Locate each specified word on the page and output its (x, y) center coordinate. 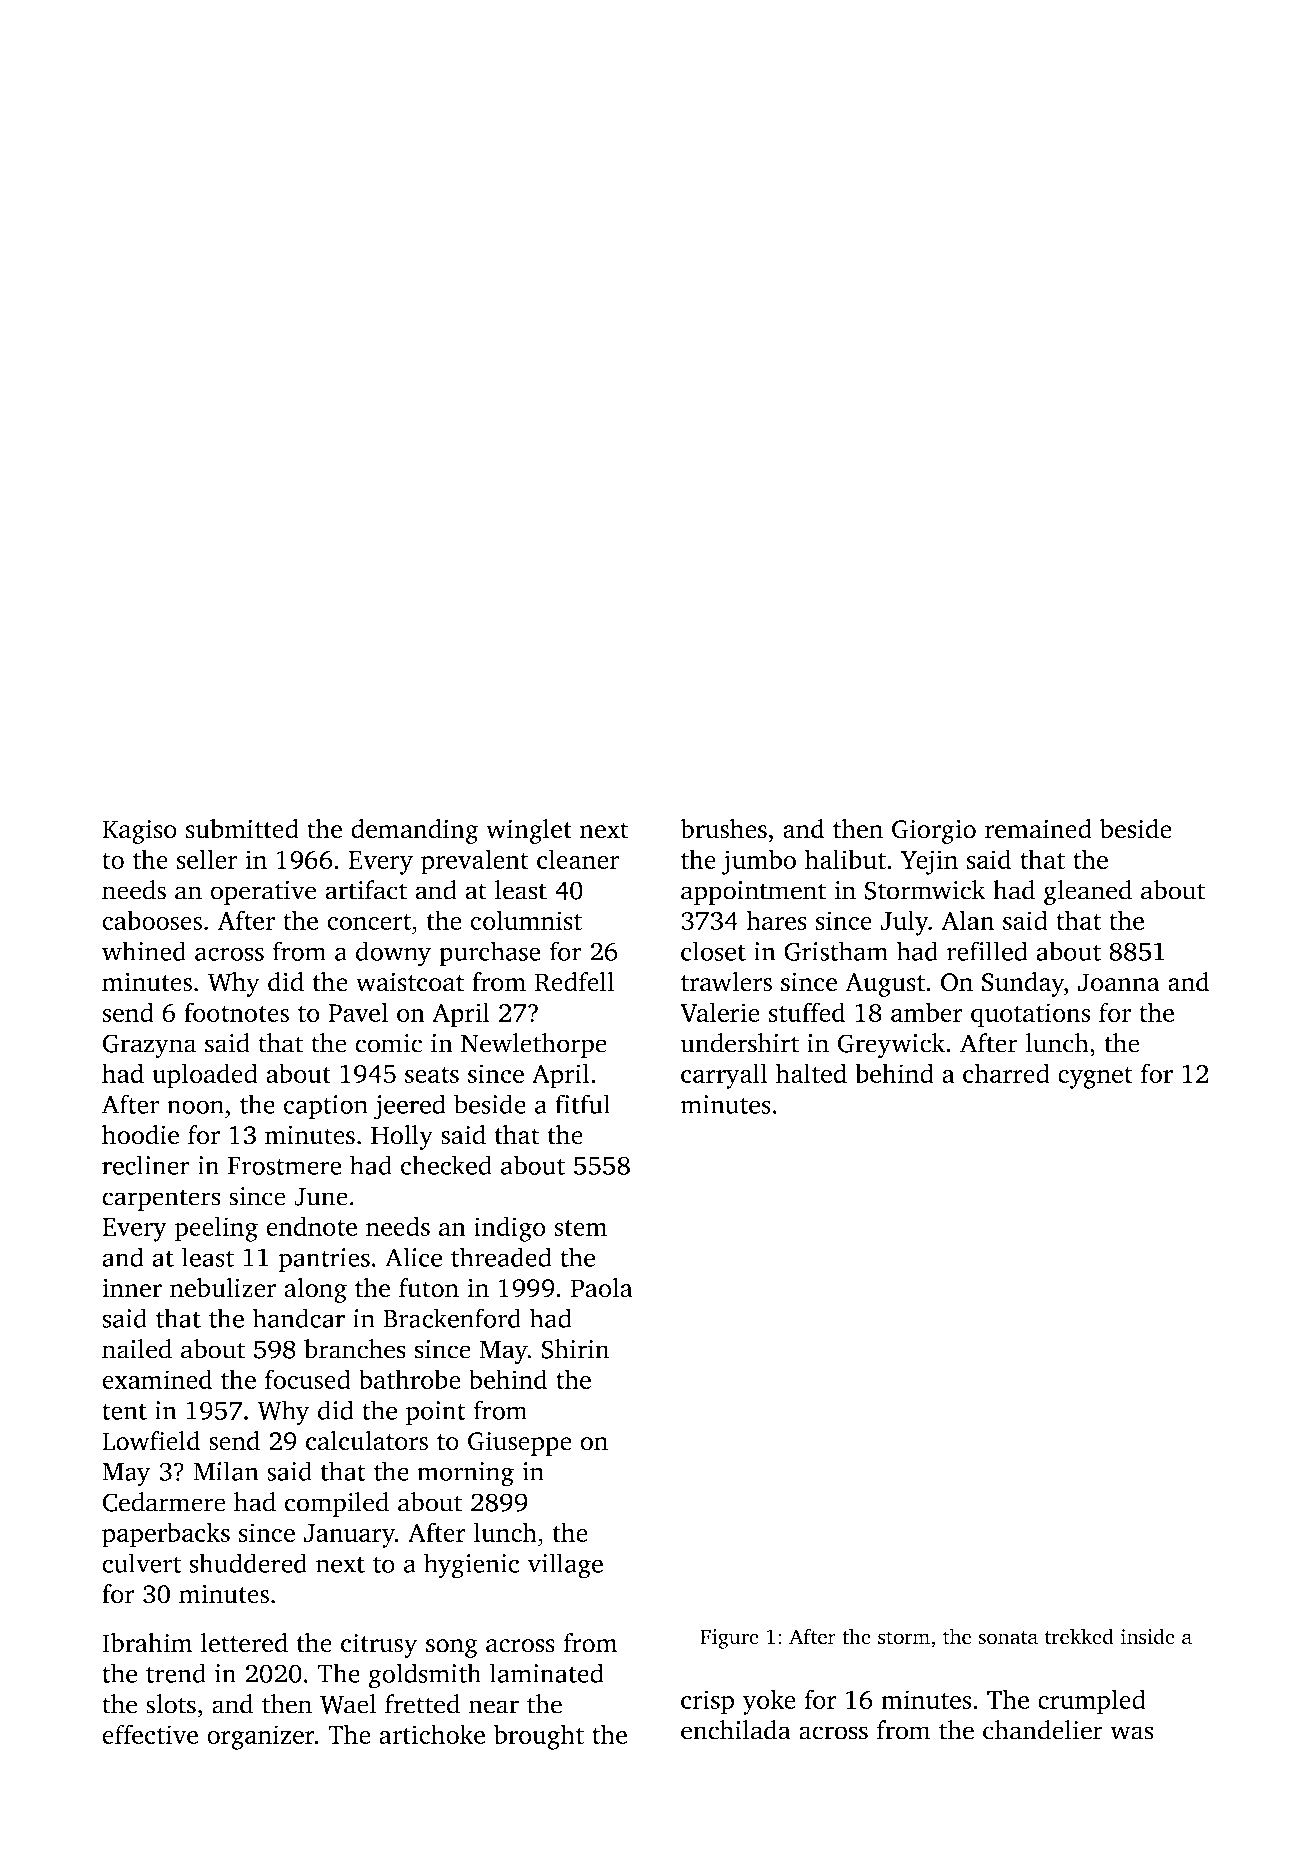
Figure (729, 1639)
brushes (723, 829)
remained (1038, 829)
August (885, 985)
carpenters (161, 1200)
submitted (242, 829)
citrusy (379, 1645)
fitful (582, 1104)
